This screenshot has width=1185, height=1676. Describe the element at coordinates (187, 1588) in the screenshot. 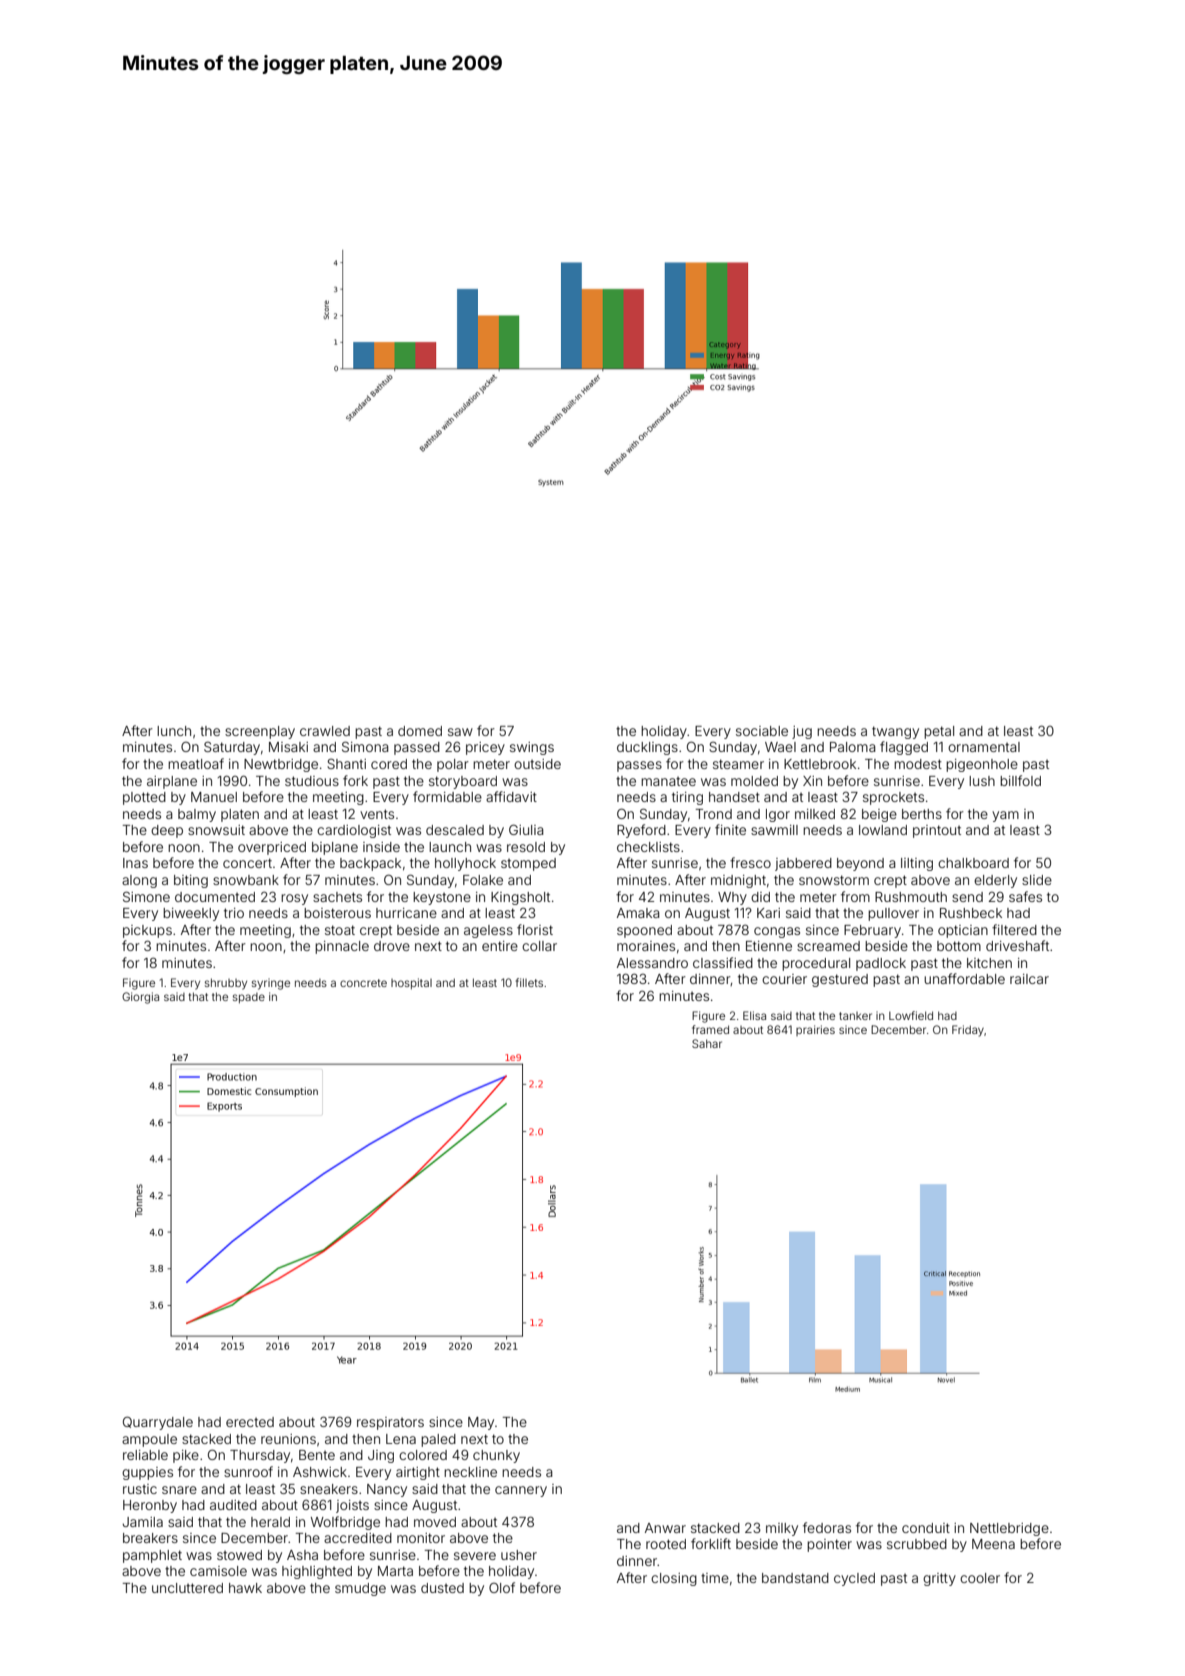

I see `uncluttered` at that location.
